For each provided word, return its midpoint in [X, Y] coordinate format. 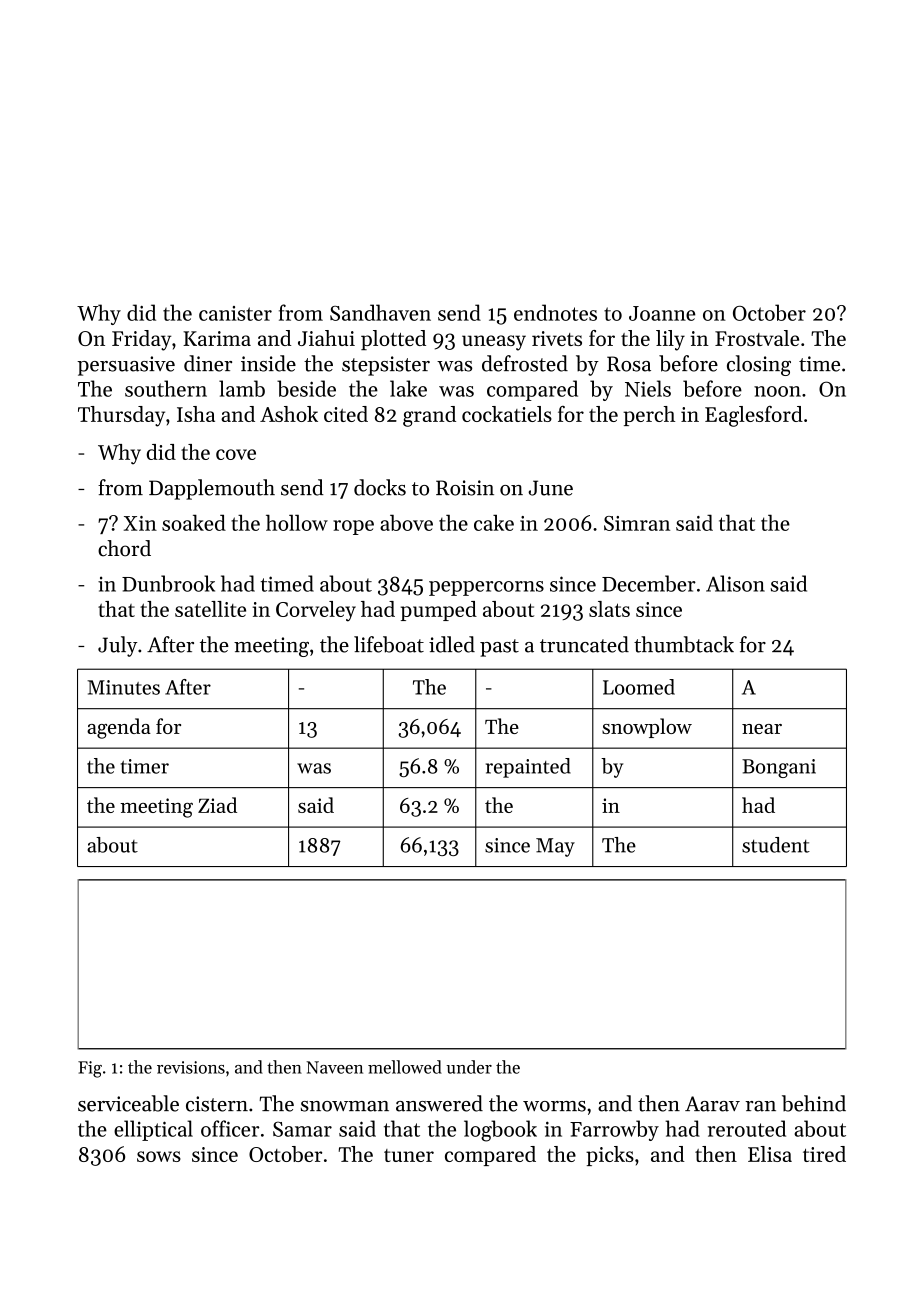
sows [159, 1156]
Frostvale [757, 338]
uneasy [494, 343]
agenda [119, 728]
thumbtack [684, 644]
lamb [242, 388]
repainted [528, 768]
